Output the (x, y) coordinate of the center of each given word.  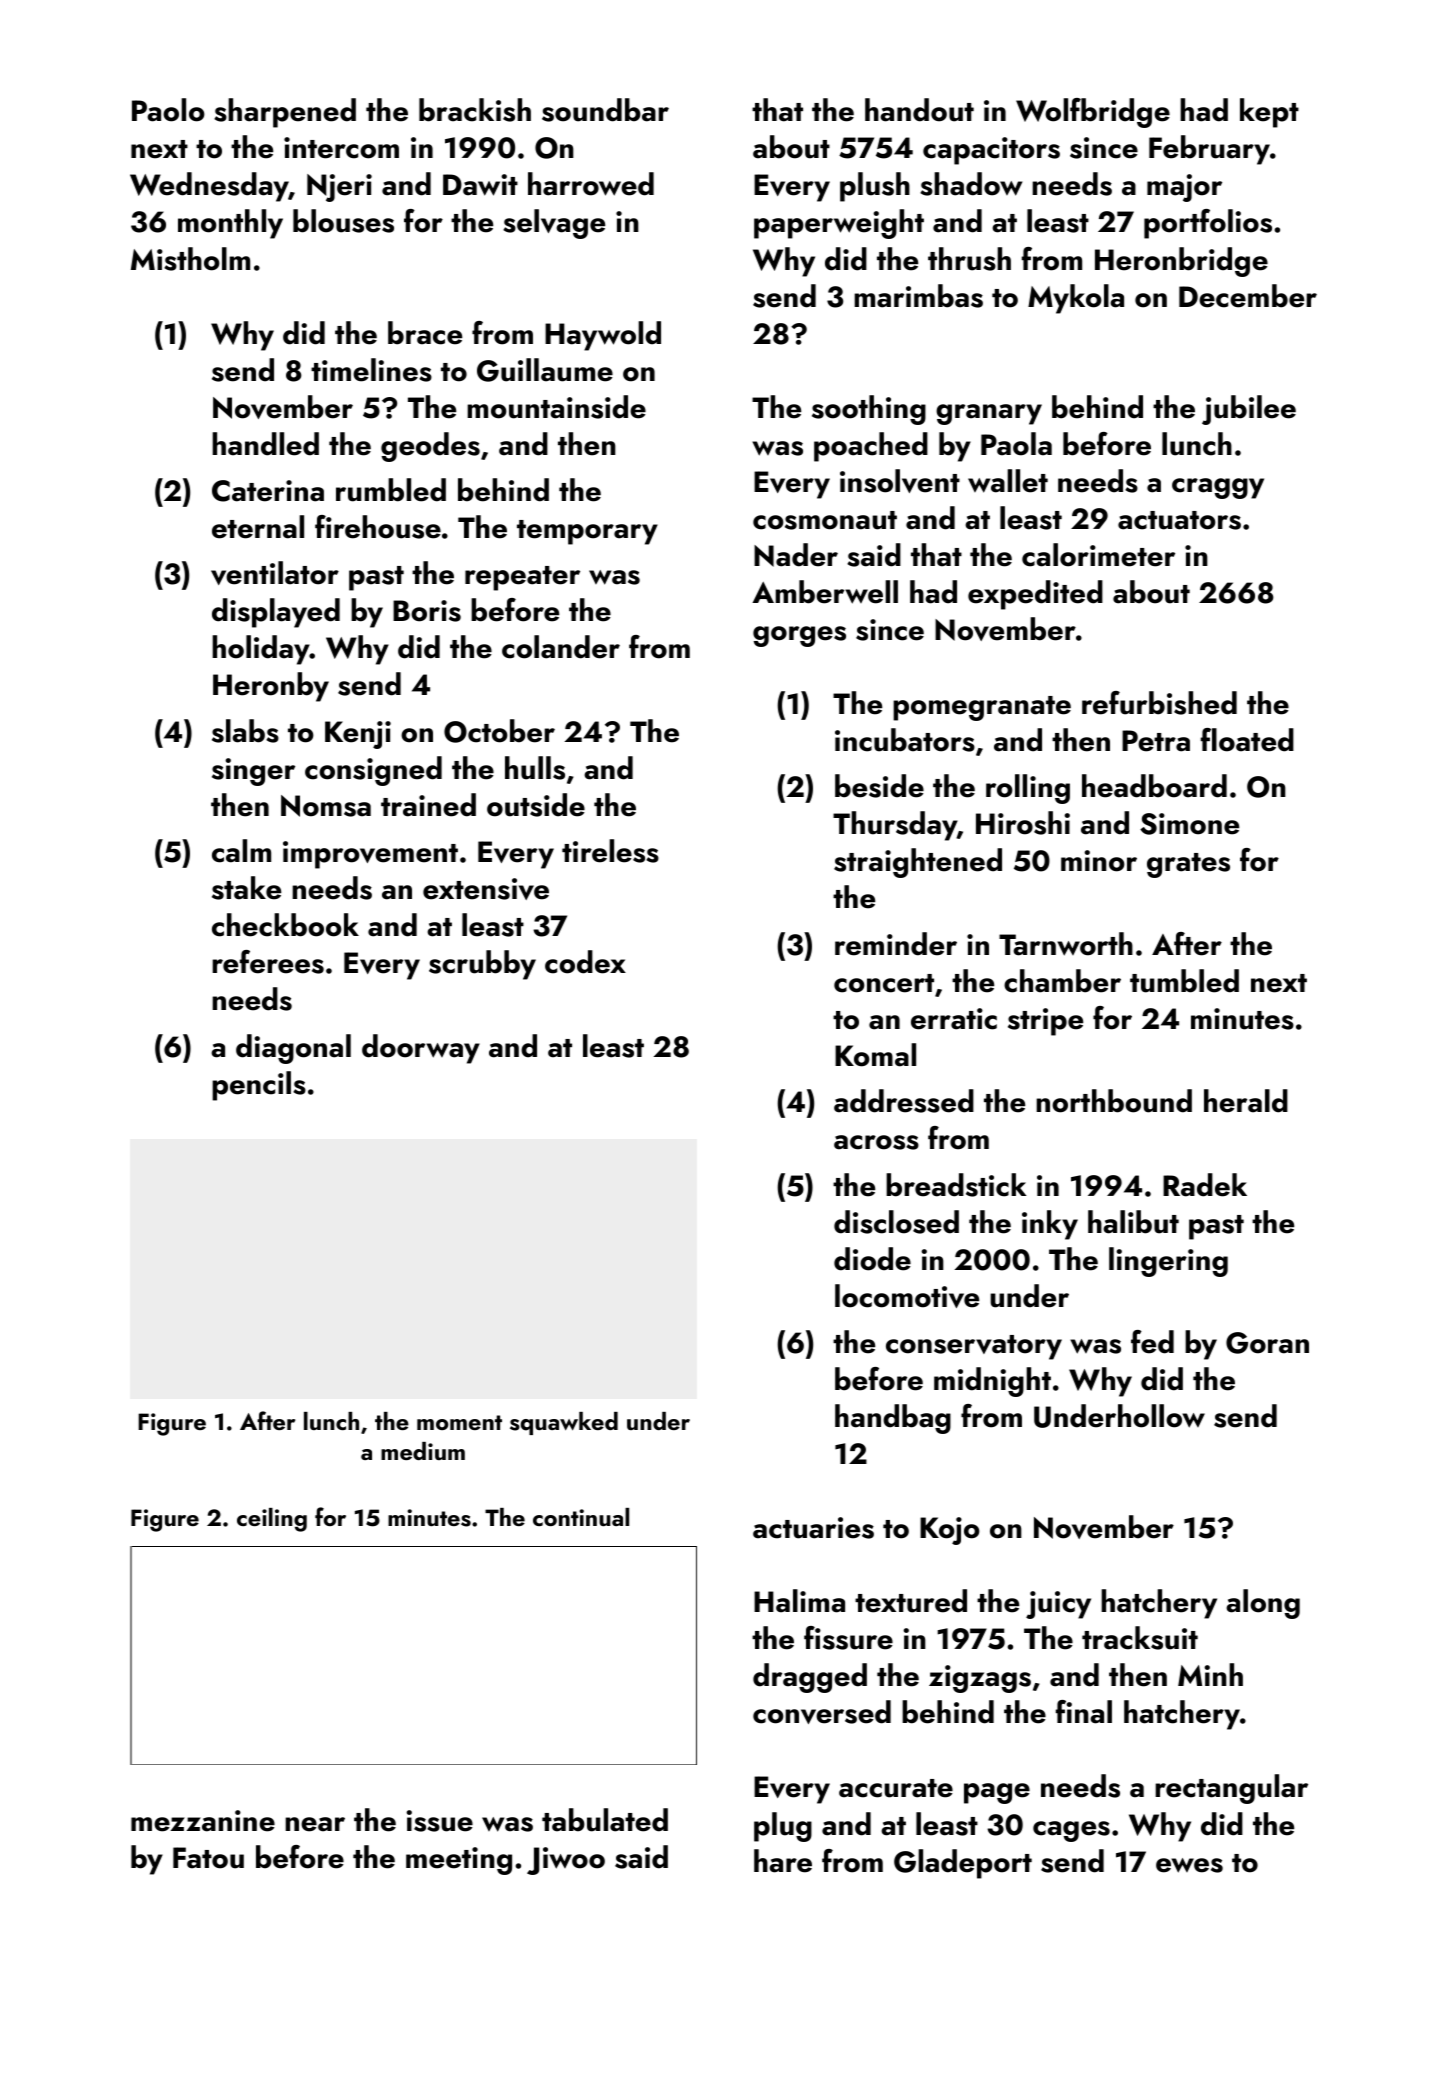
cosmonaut (825, 520)
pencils (259, 1086)
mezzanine (203, 1821)
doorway (421, 1049)
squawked (564, 1423)
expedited (1035, 595)
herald (1246, 1101)
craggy (1218, 488)
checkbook (285, 925)
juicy (1058, 1605)
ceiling (272, 1520)
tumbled (1184, 981)
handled (265, 444)
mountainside (556, 407)
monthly (230, 224)
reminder (896, 944)
